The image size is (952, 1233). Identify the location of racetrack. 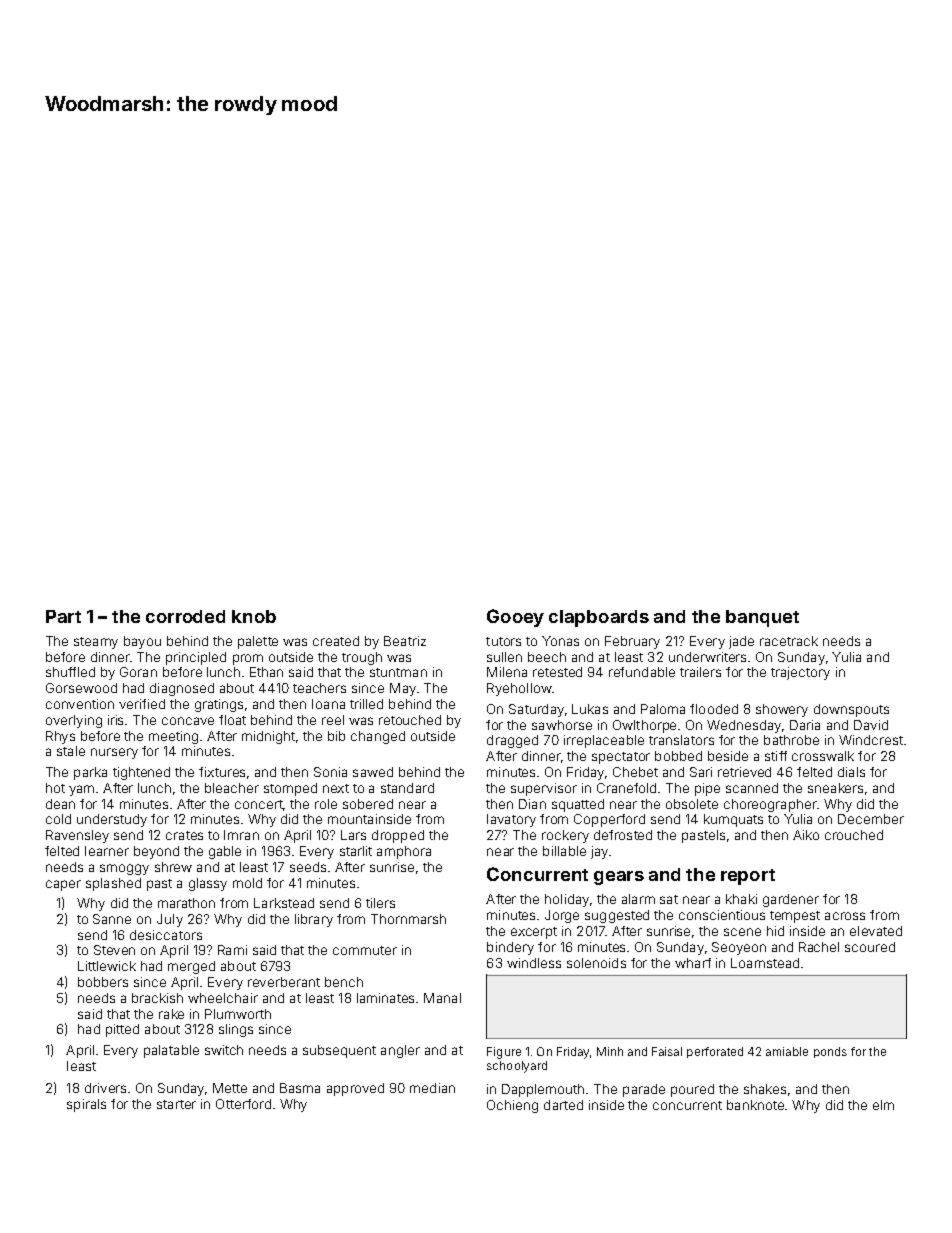
(789, 641).
